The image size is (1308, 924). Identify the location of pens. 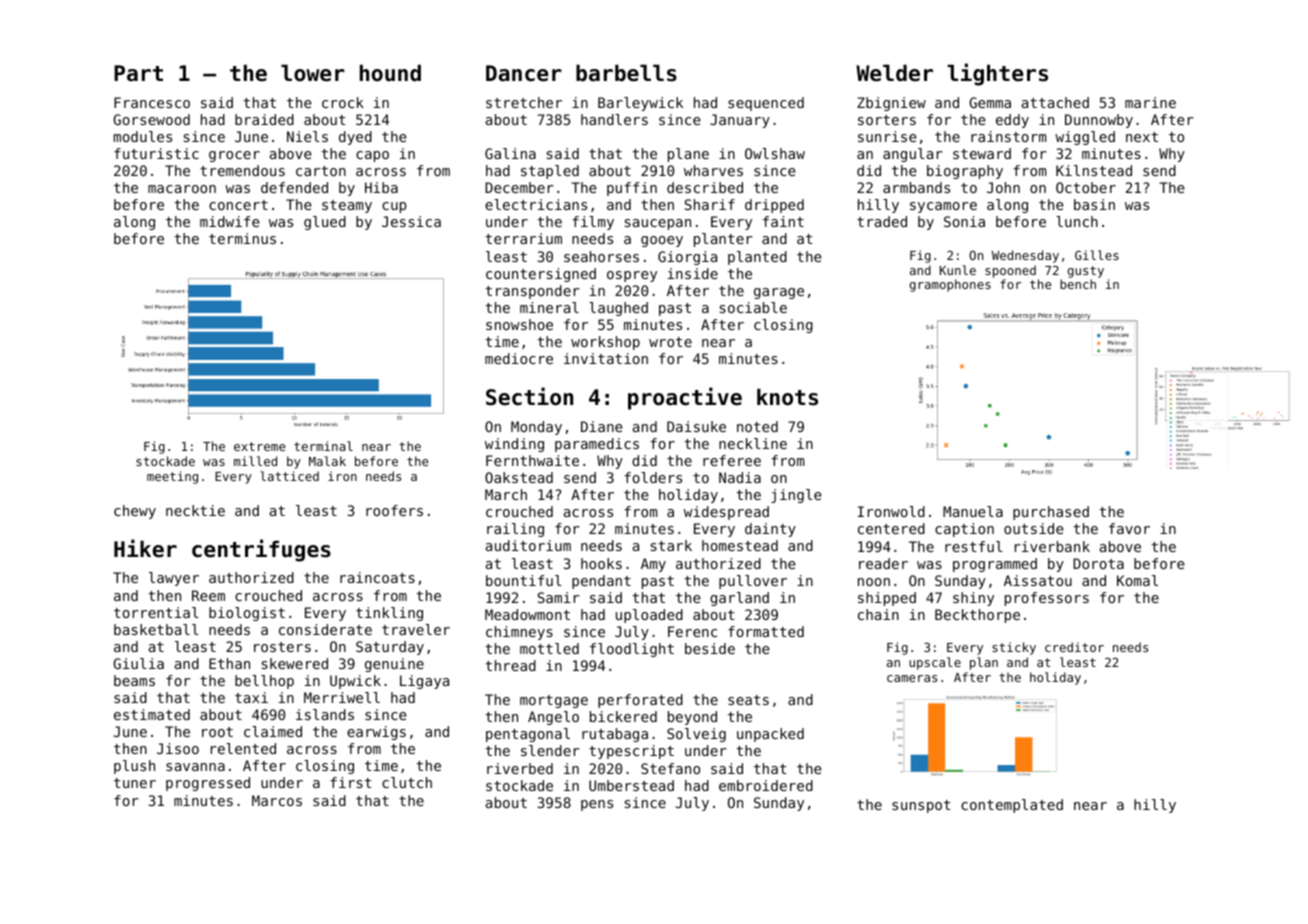
(597, 805).
